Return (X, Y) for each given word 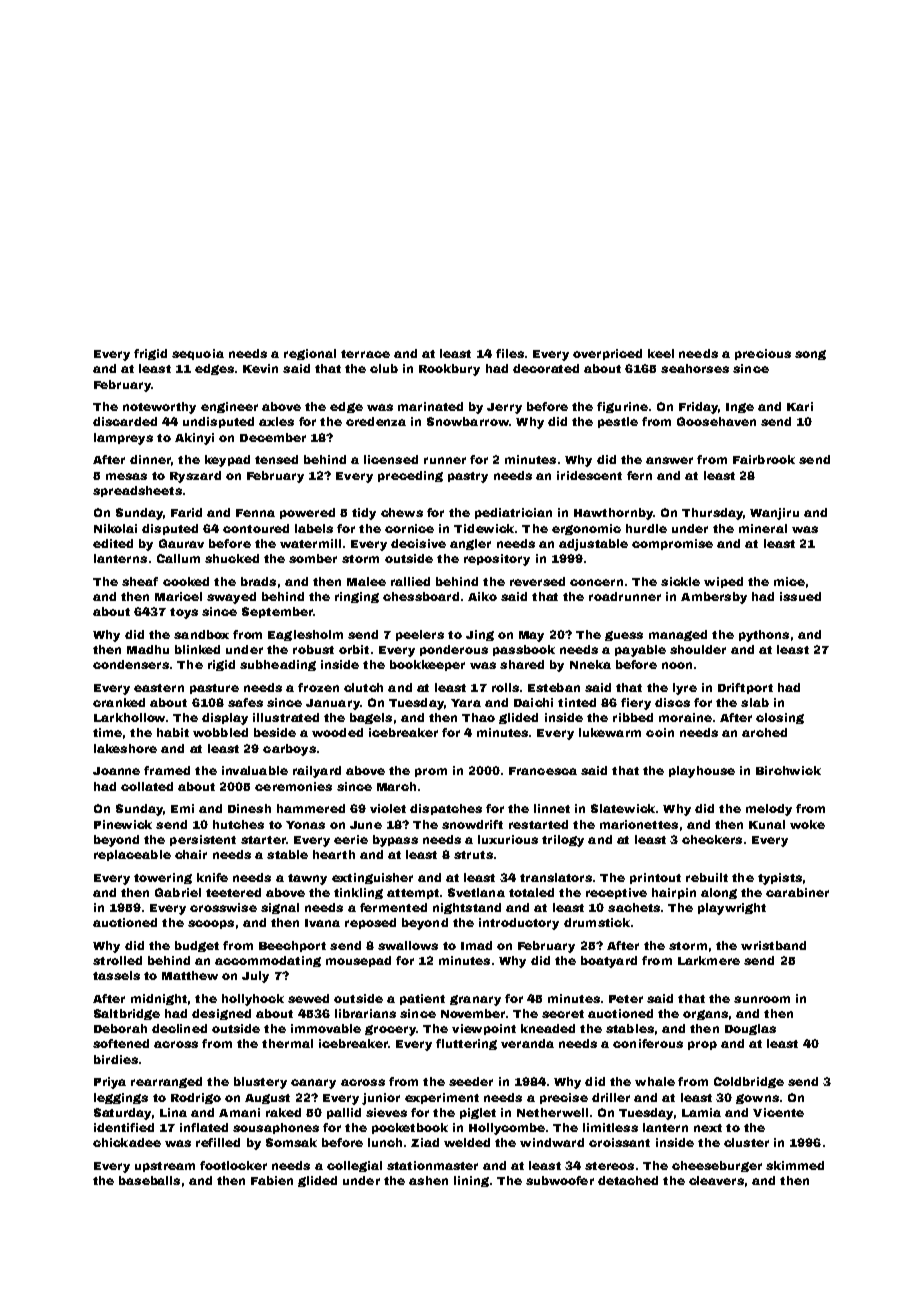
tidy (364, 514)
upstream (165, 1167)
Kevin (260, 368)
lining (471, 1181)
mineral (763, 528)
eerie (351, 839)
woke (807, 824)
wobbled (220, 732)
